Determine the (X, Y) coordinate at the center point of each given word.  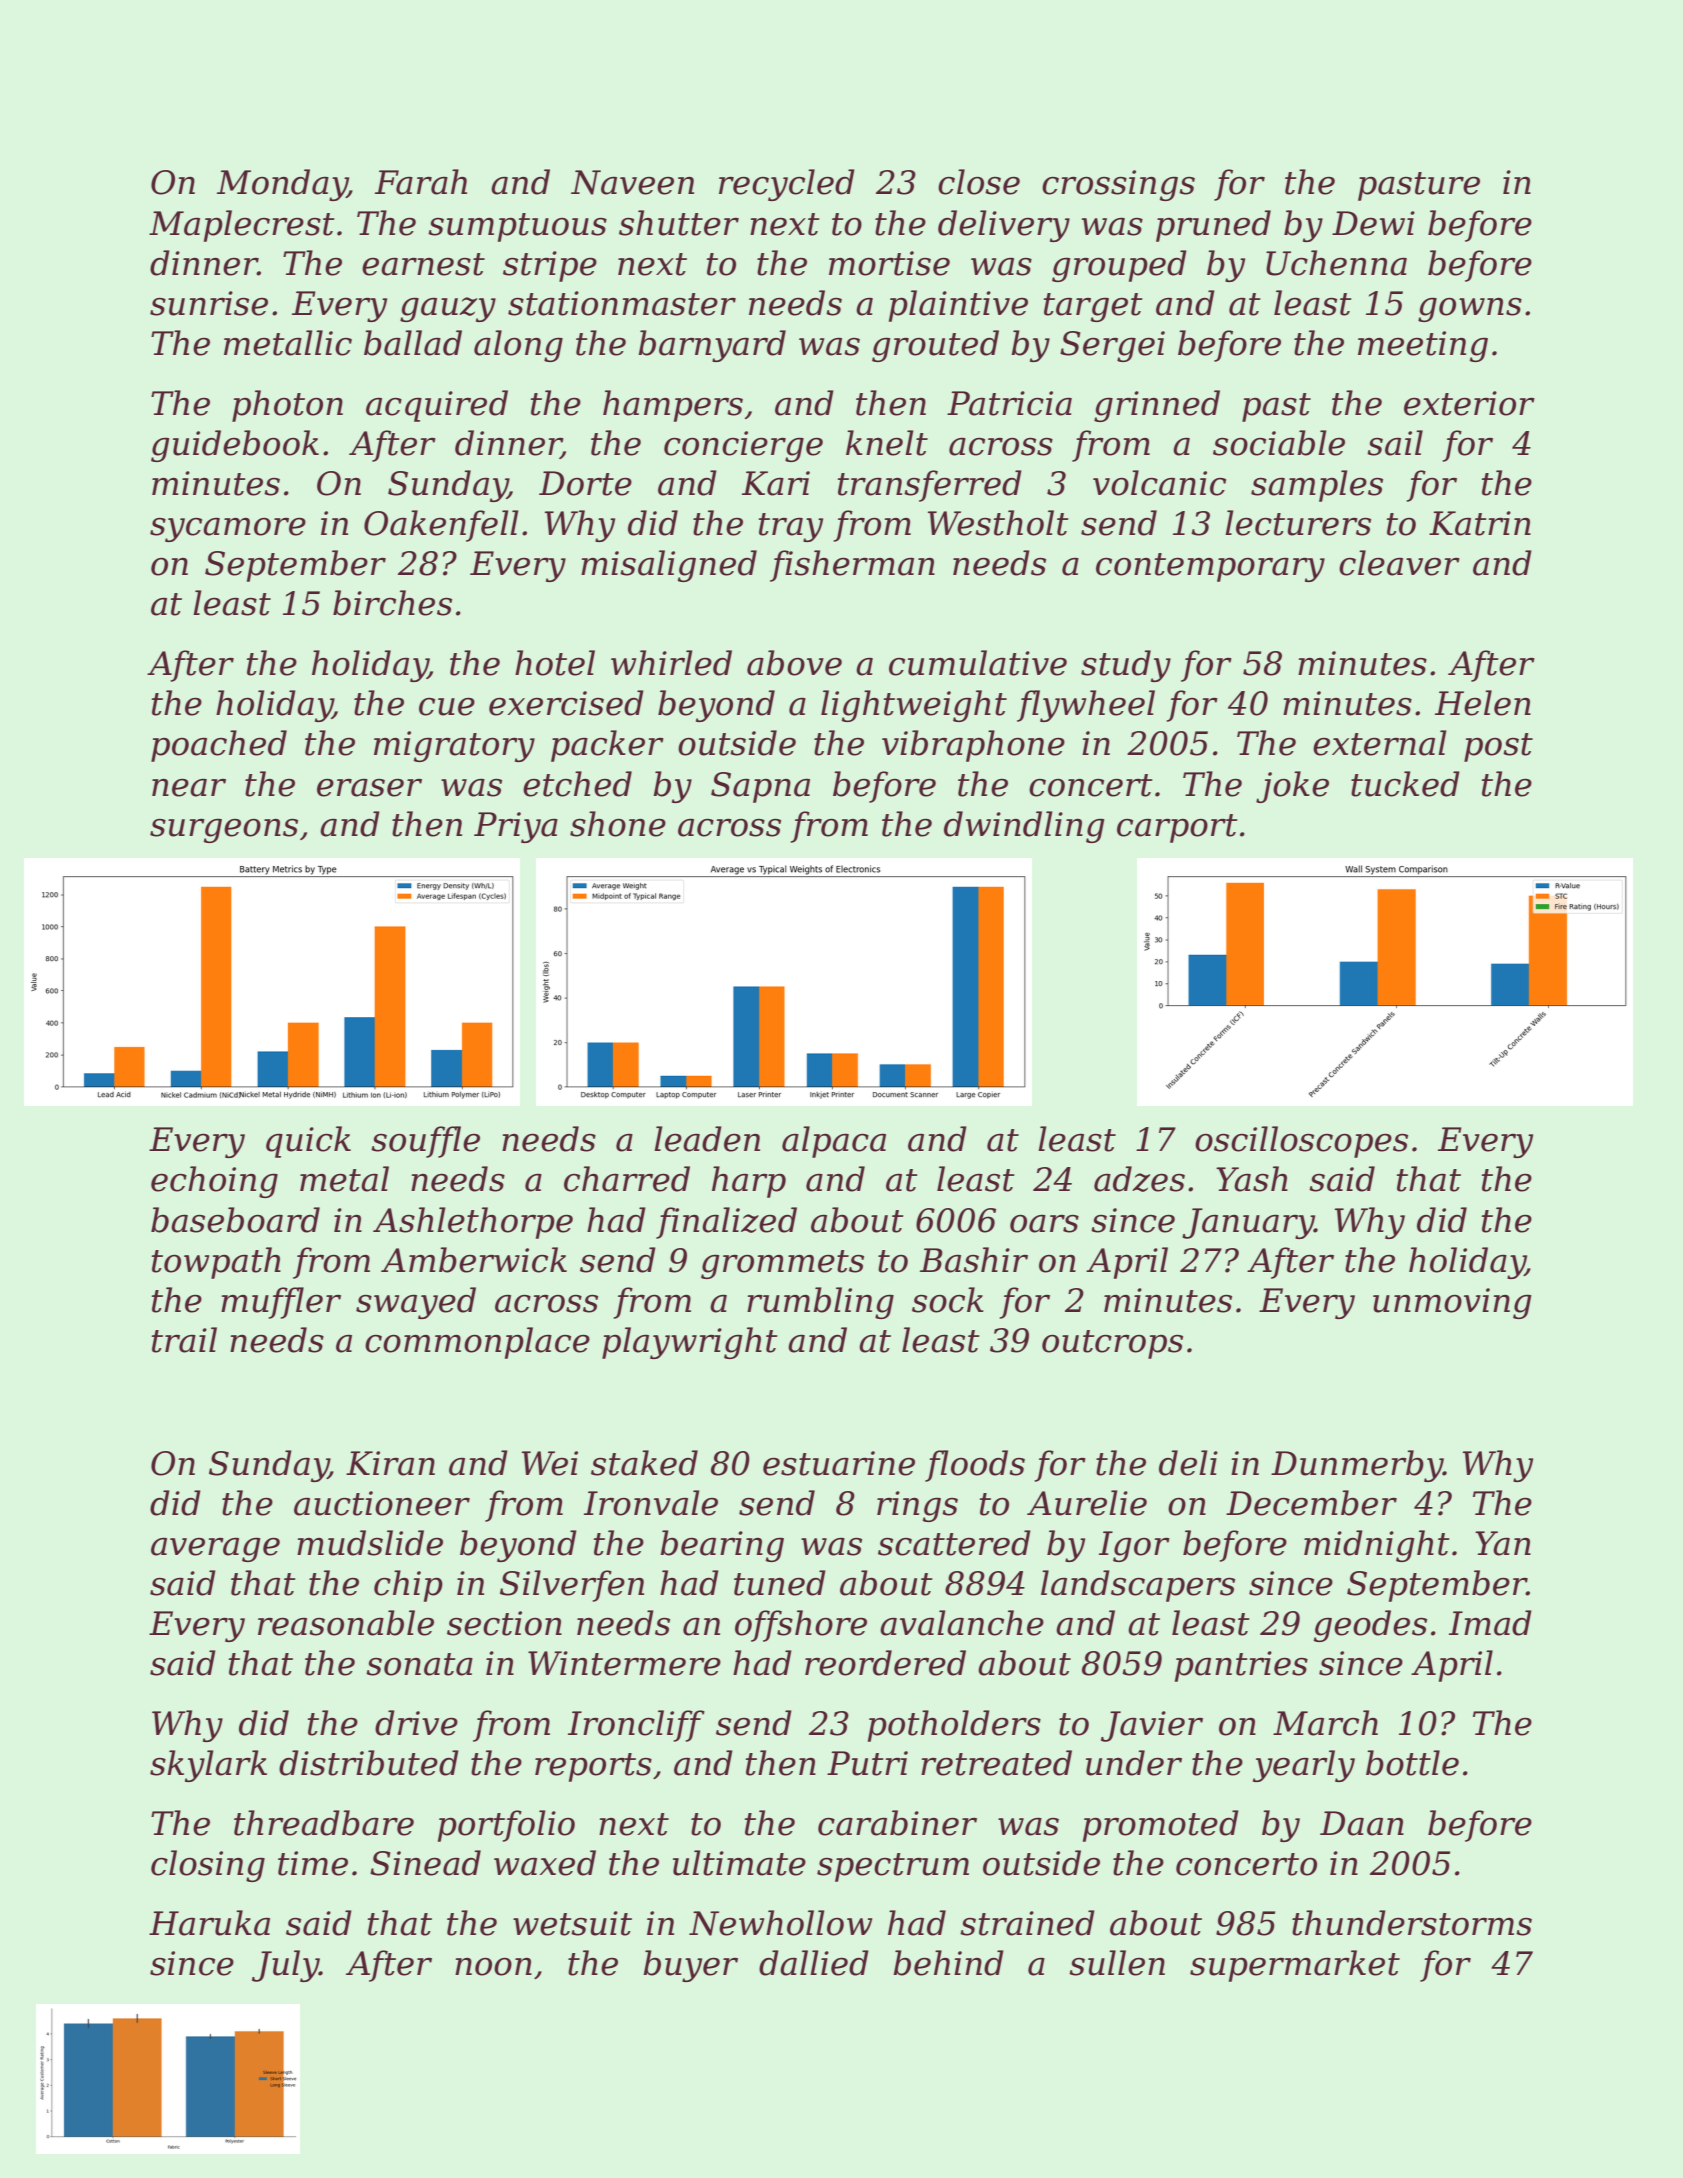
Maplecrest (242, 226)
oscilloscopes (1301, 1142)
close (979, 182)
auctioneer (382, 1503)
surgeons (224, 830)
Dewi (1373, 223)
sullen (1117, 1963)
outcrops (1112, 1344)
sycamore (228, 529)
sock (948, 1300)
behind (948, 1963)
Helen (1483, 703)
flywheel (1086, 706)
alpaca (834, 1142)
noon (493, 1967)
